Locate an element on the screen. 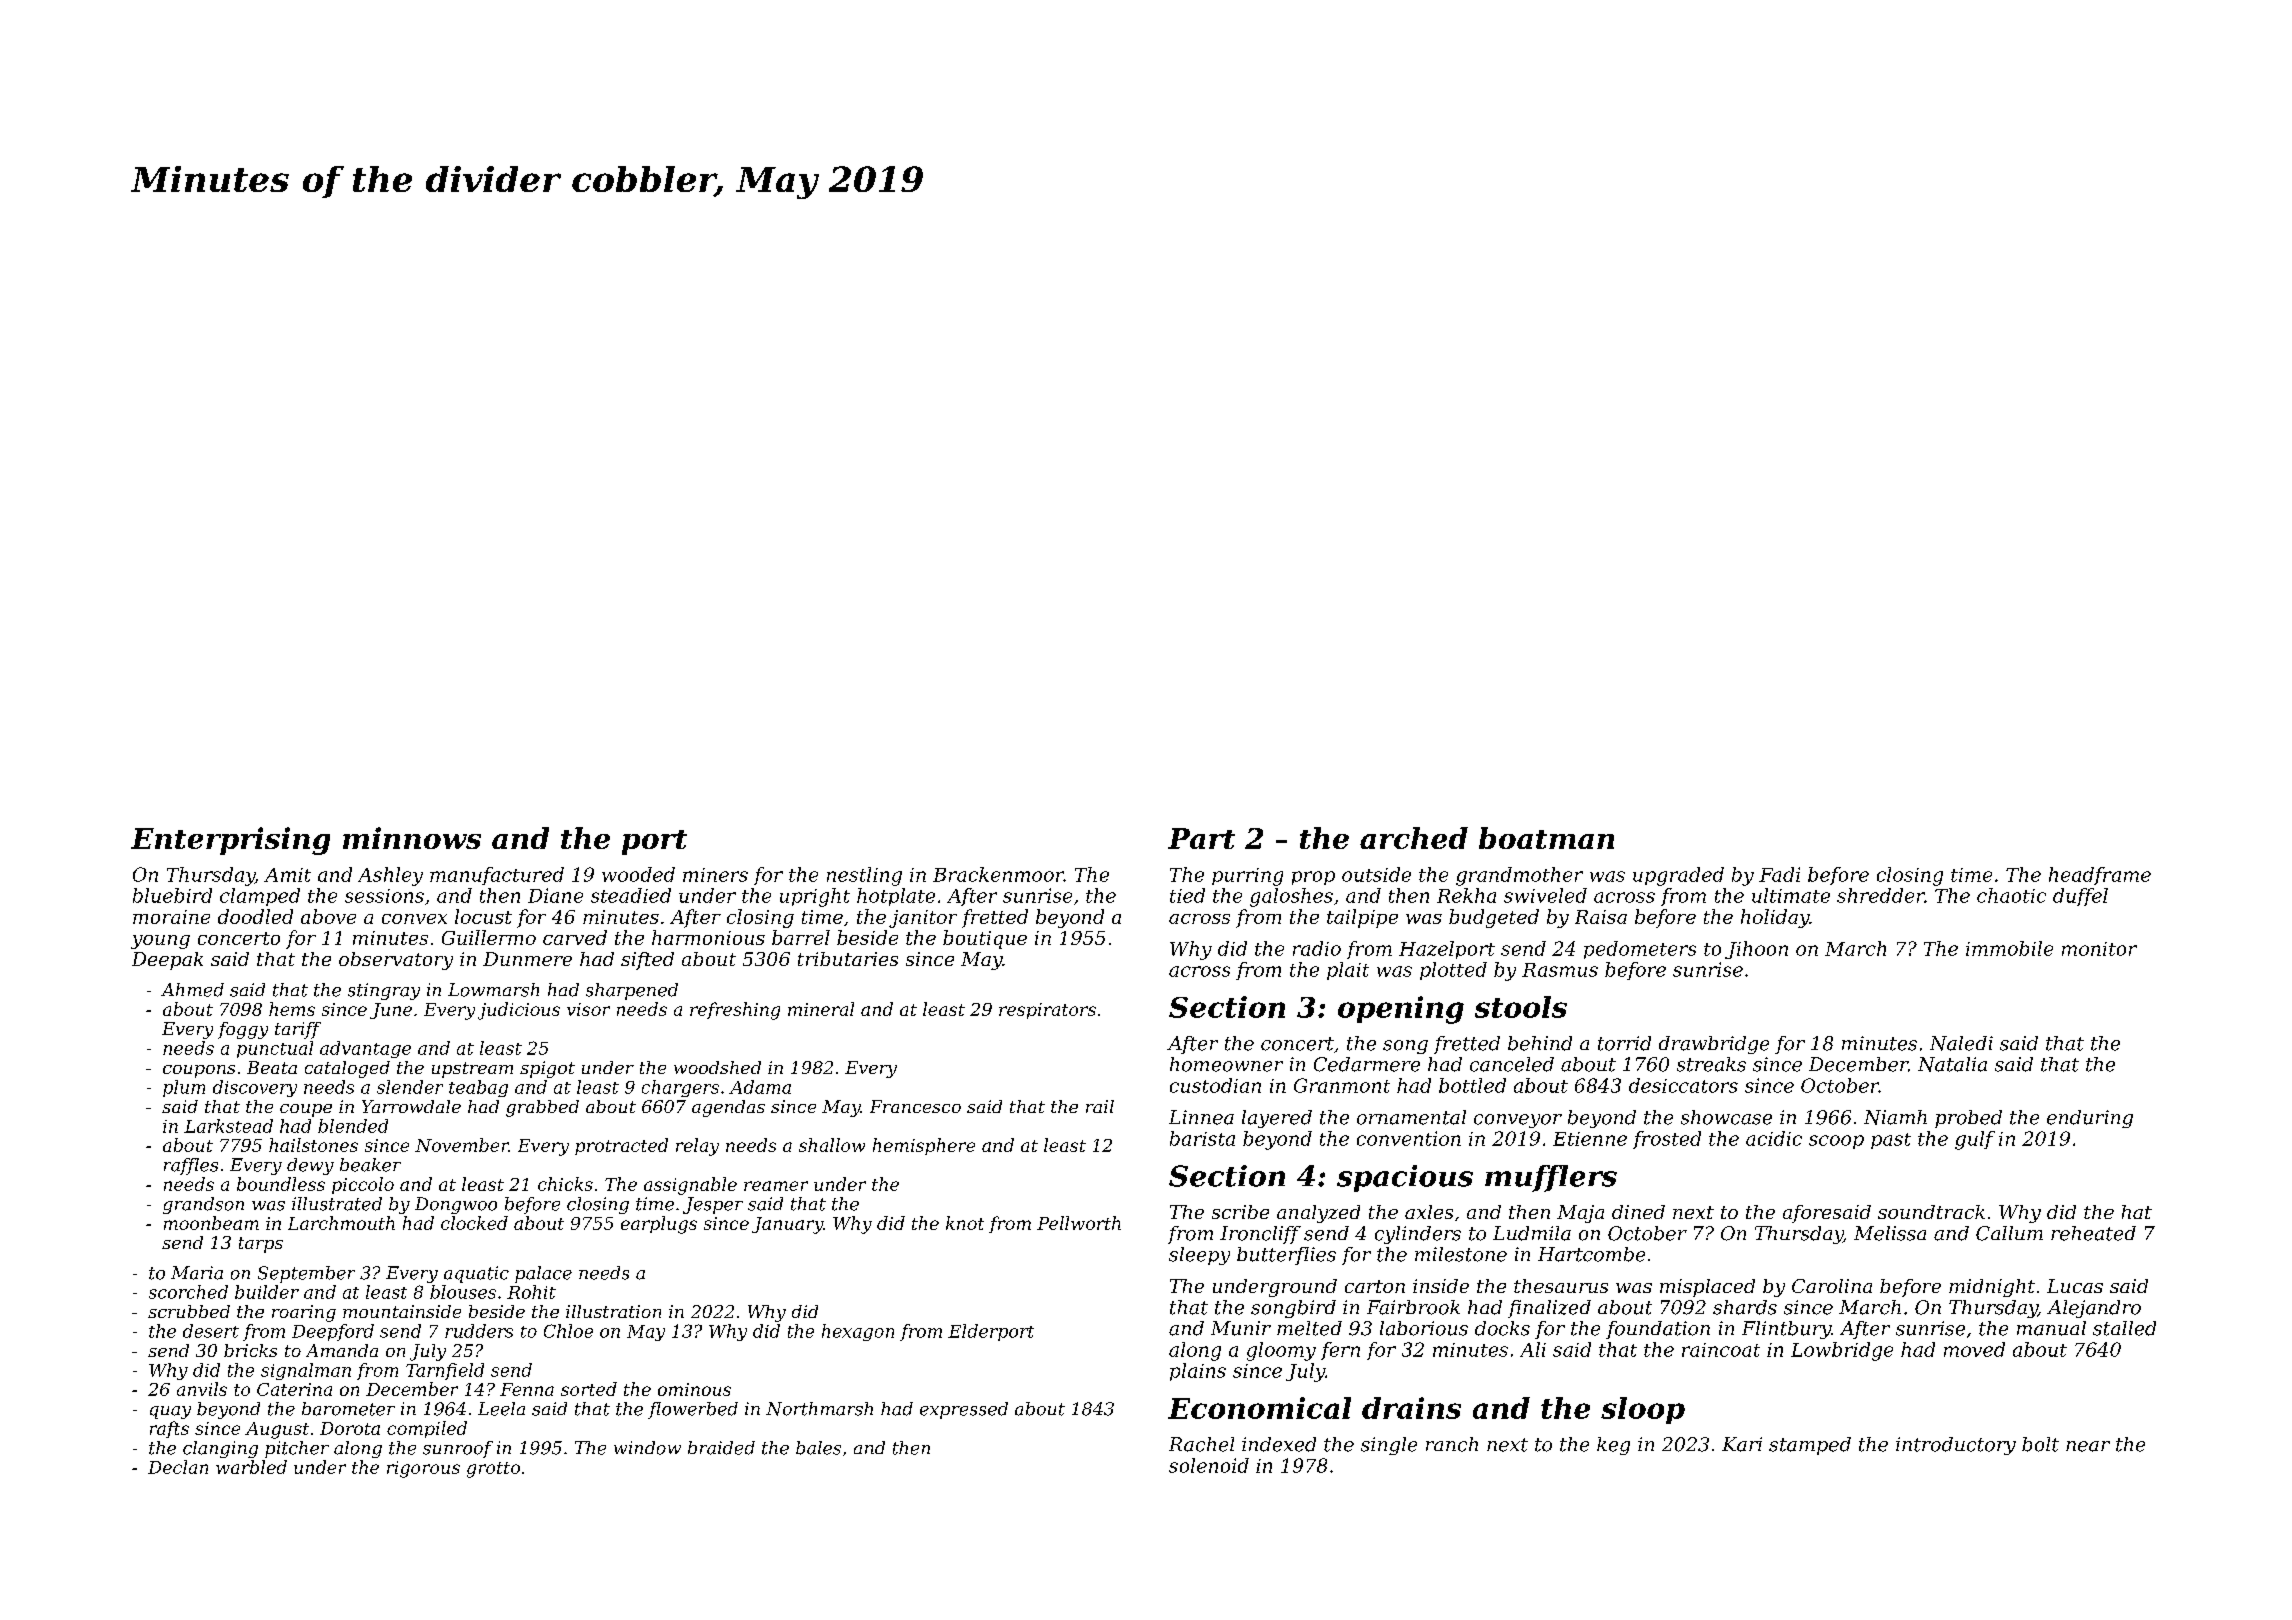 This screenshot has width=2292, height=1620. Economical is located at coordinates (1259, 1408).
